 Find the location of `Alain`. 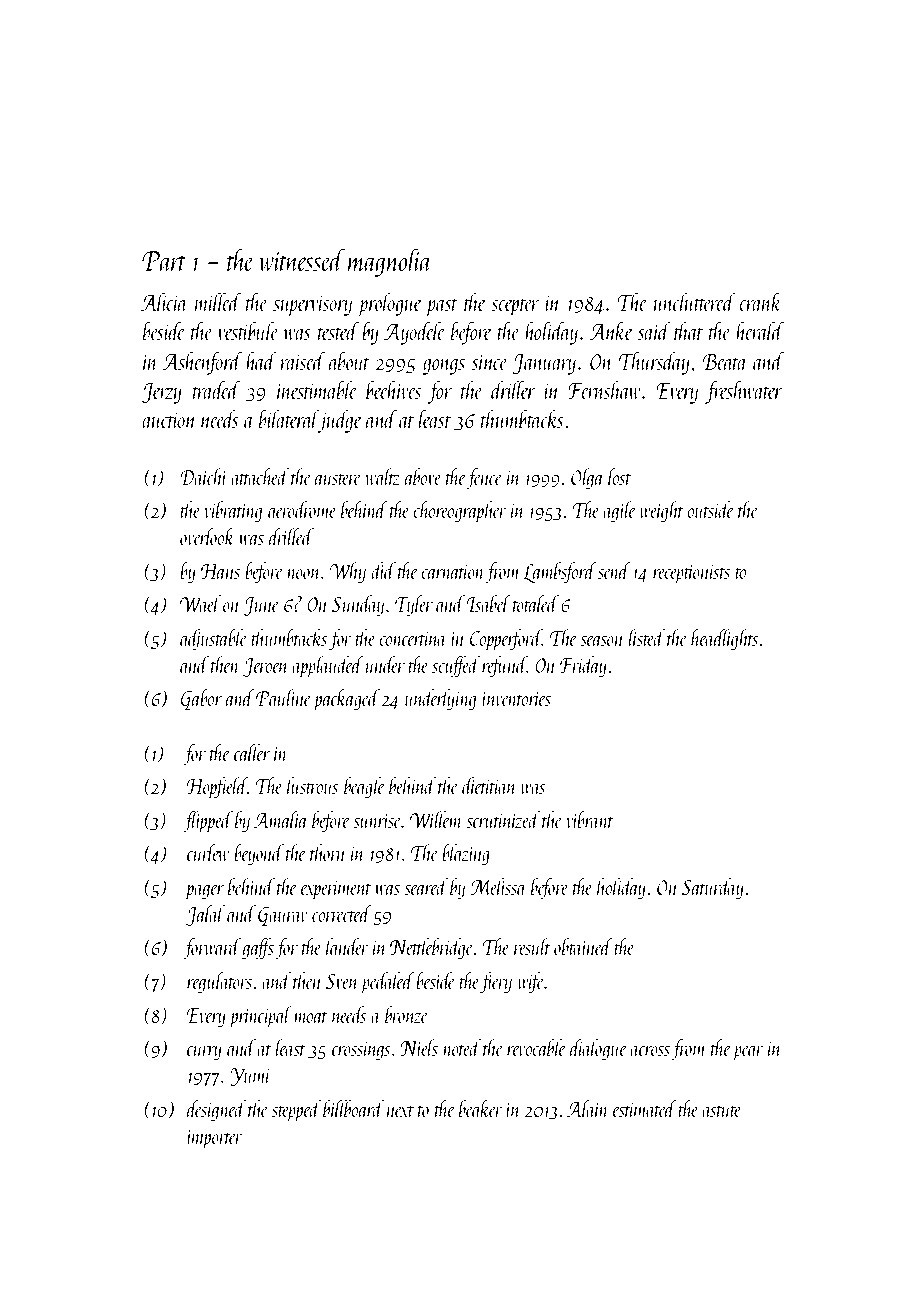

Alain is located at coordinates (588, 1108).
